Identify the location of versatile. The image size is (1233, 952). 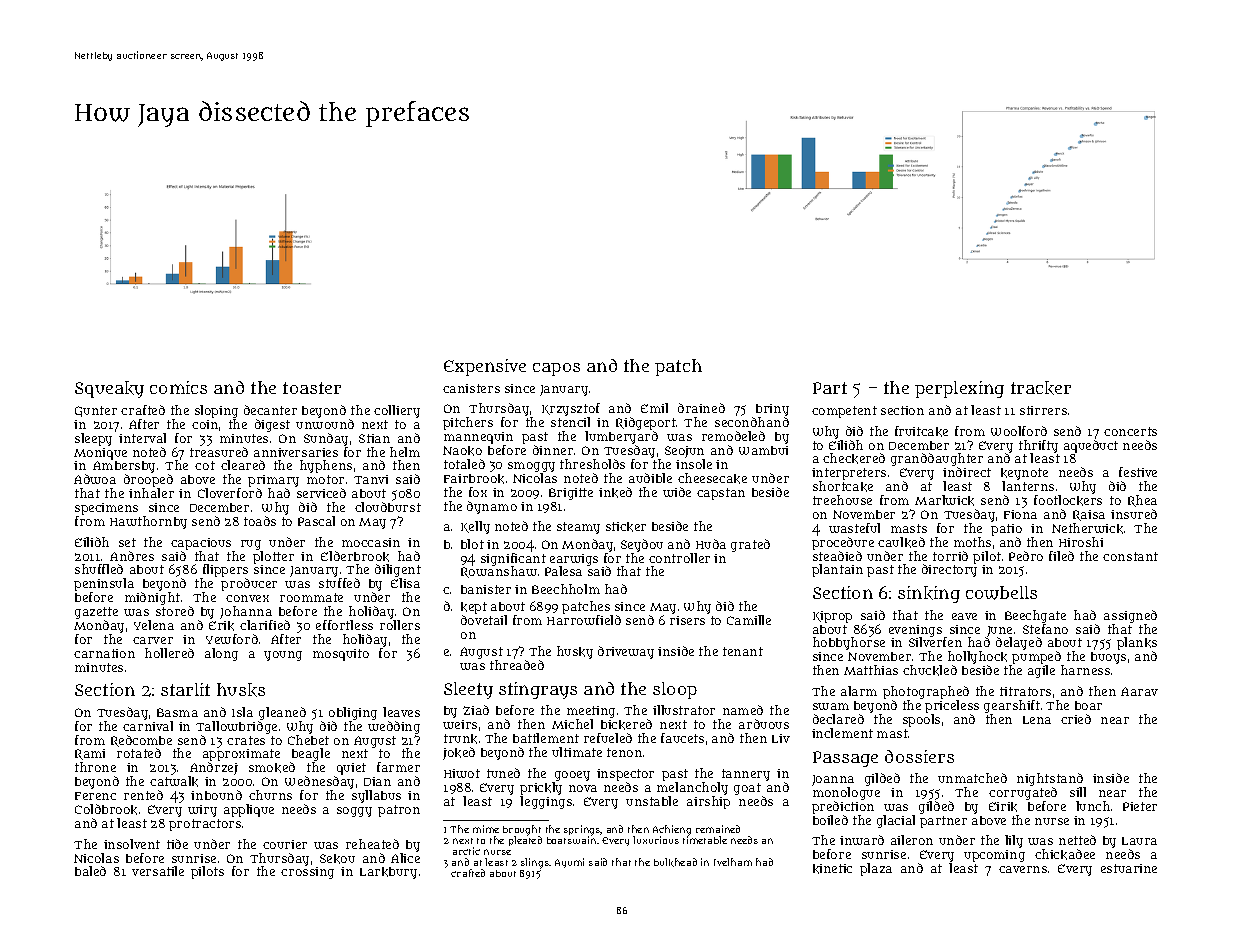
(158, 871).
